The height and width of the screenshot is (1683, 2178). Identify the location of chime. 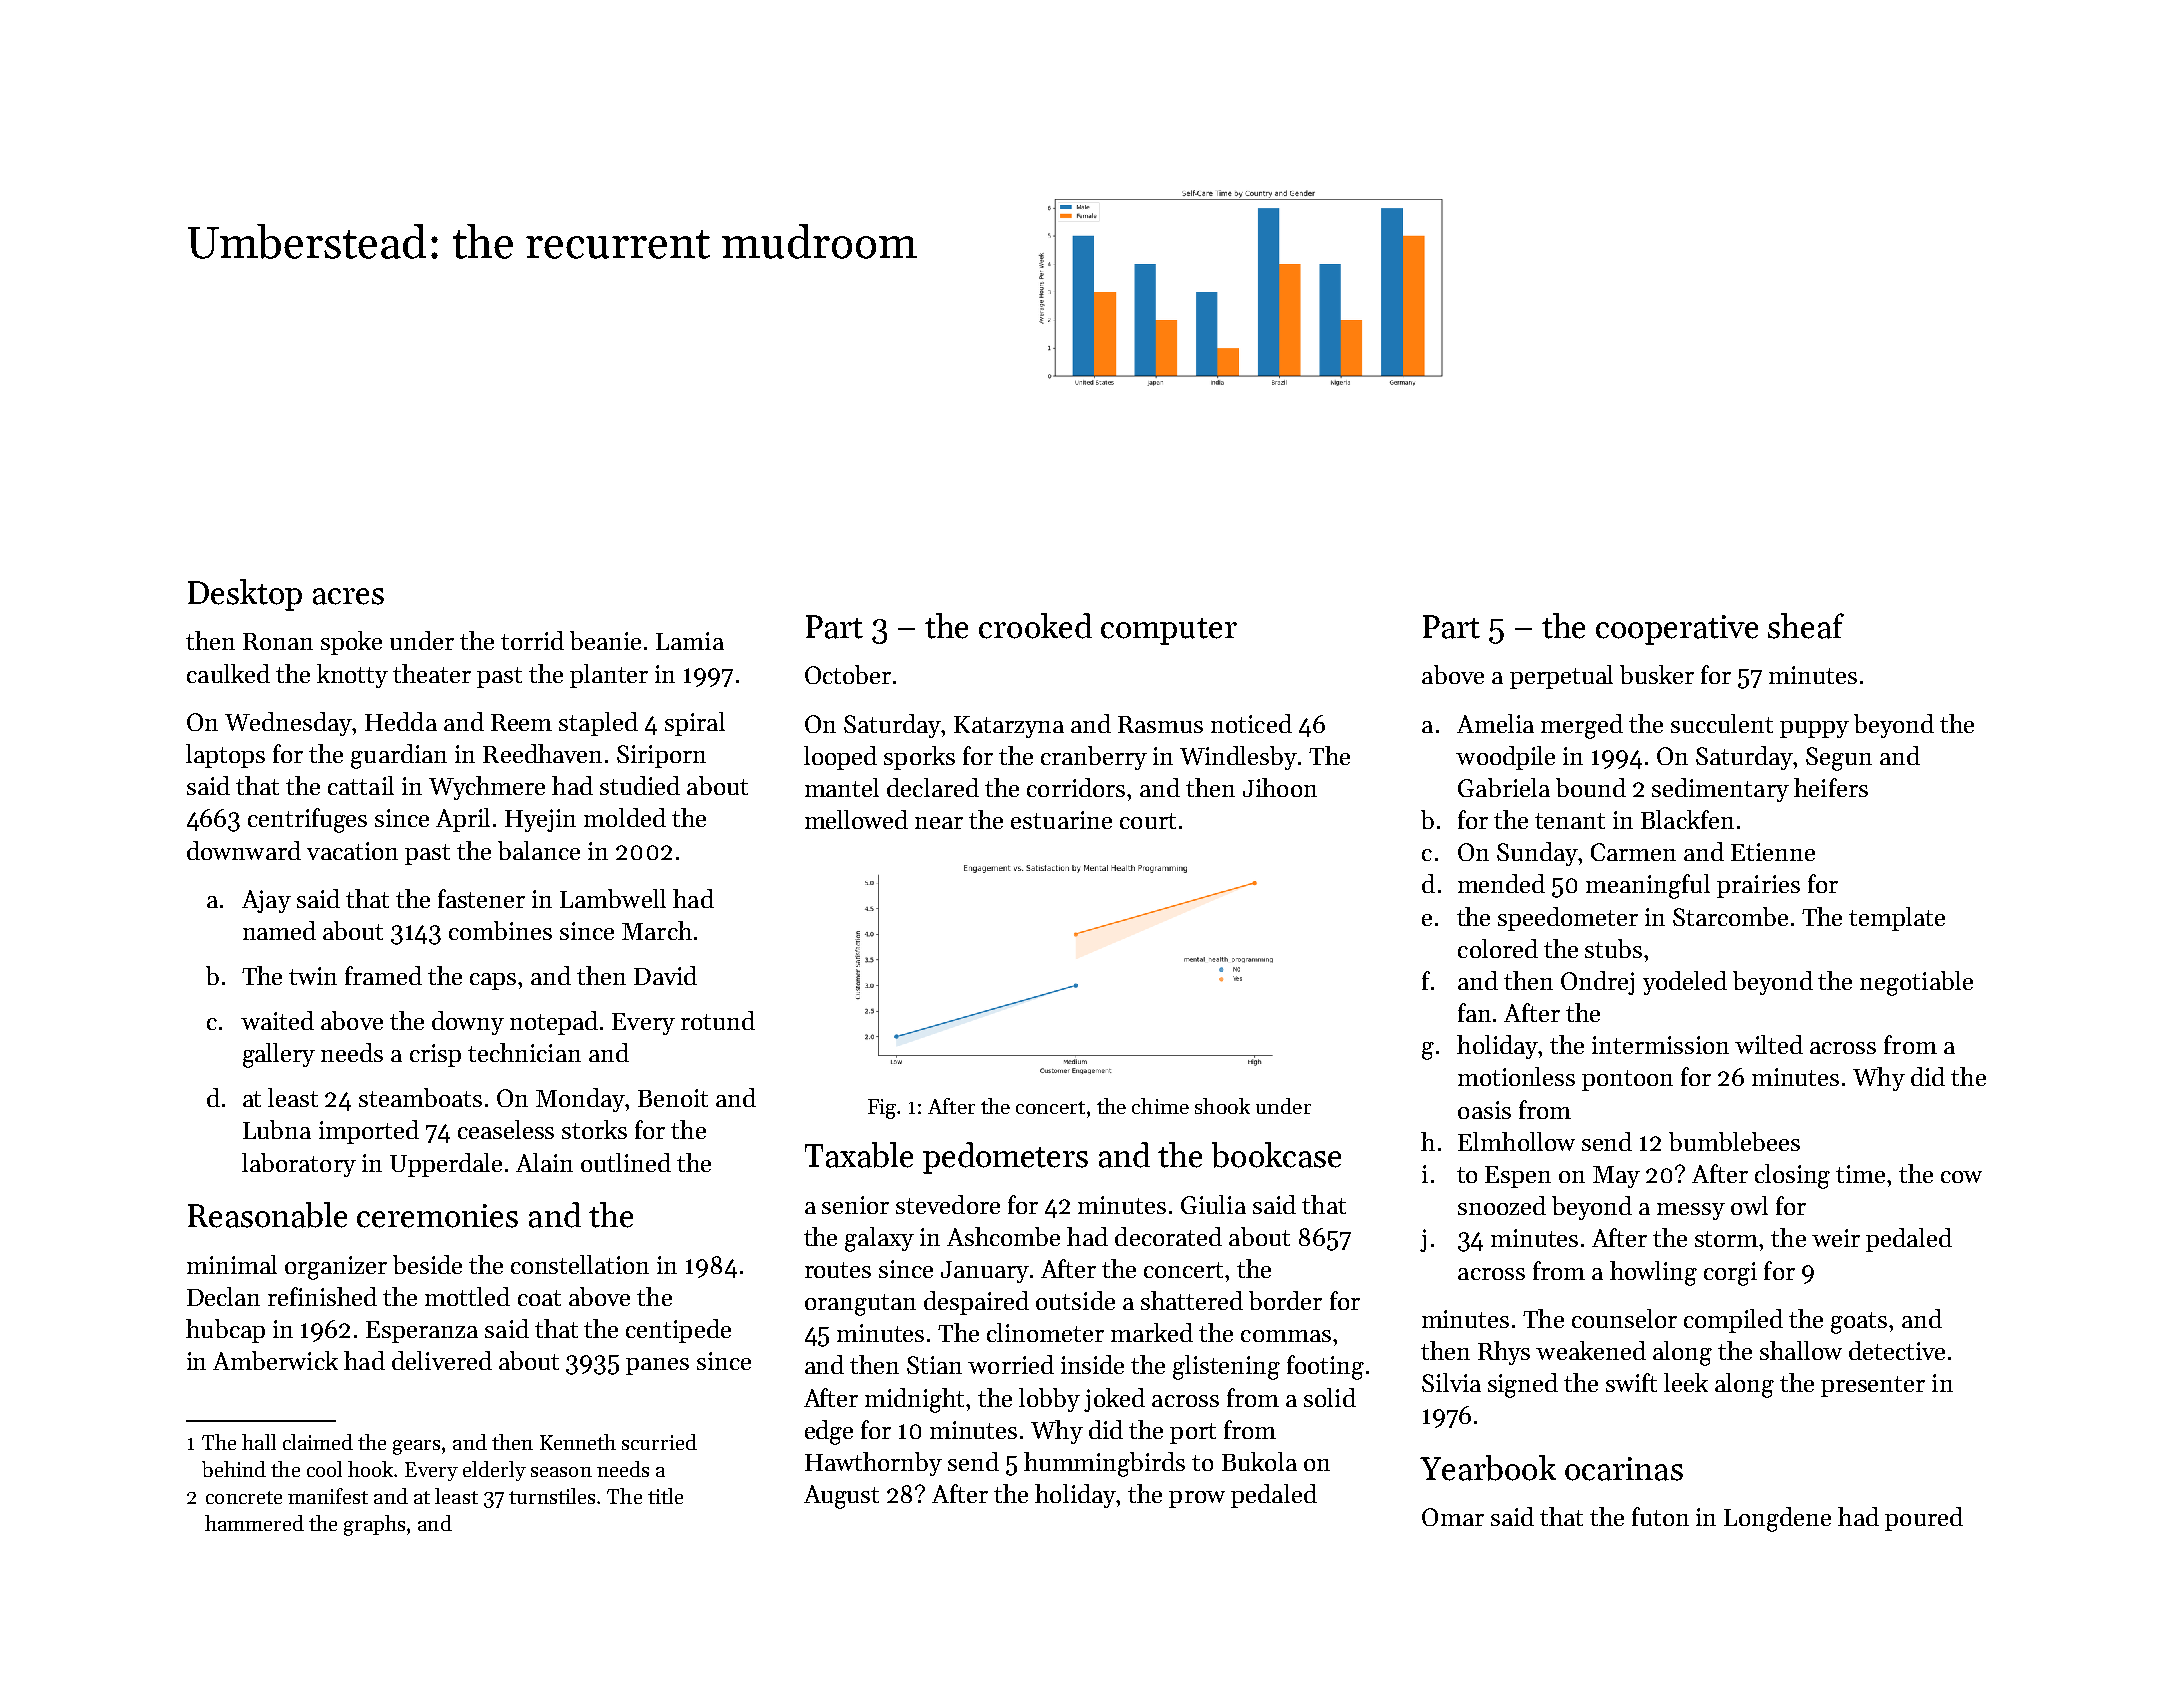
(1160, 1106).
